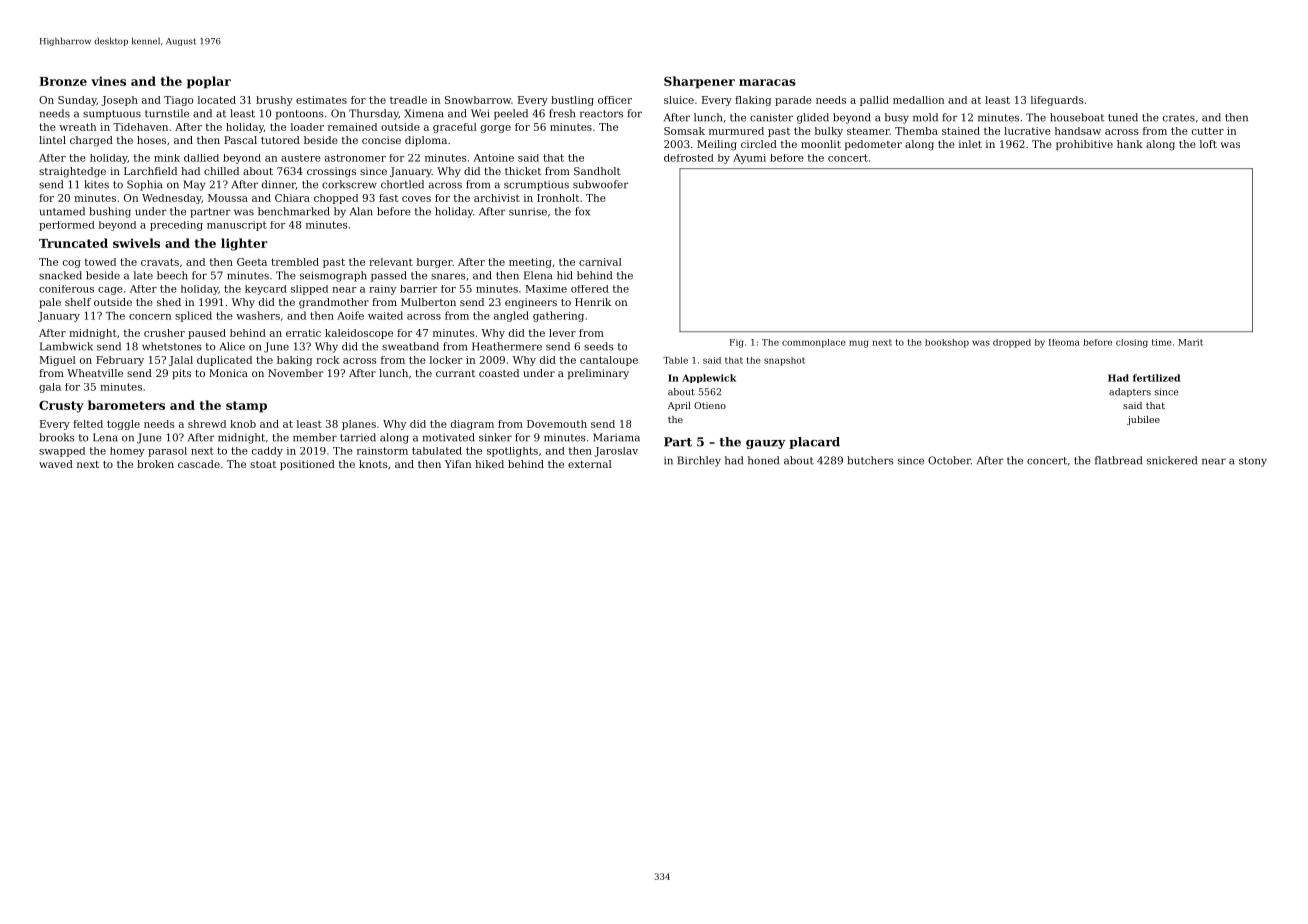  What do you see at coordinates (63, 81) in the document?
I see `Bronze` at bounding box center [63, 81].
